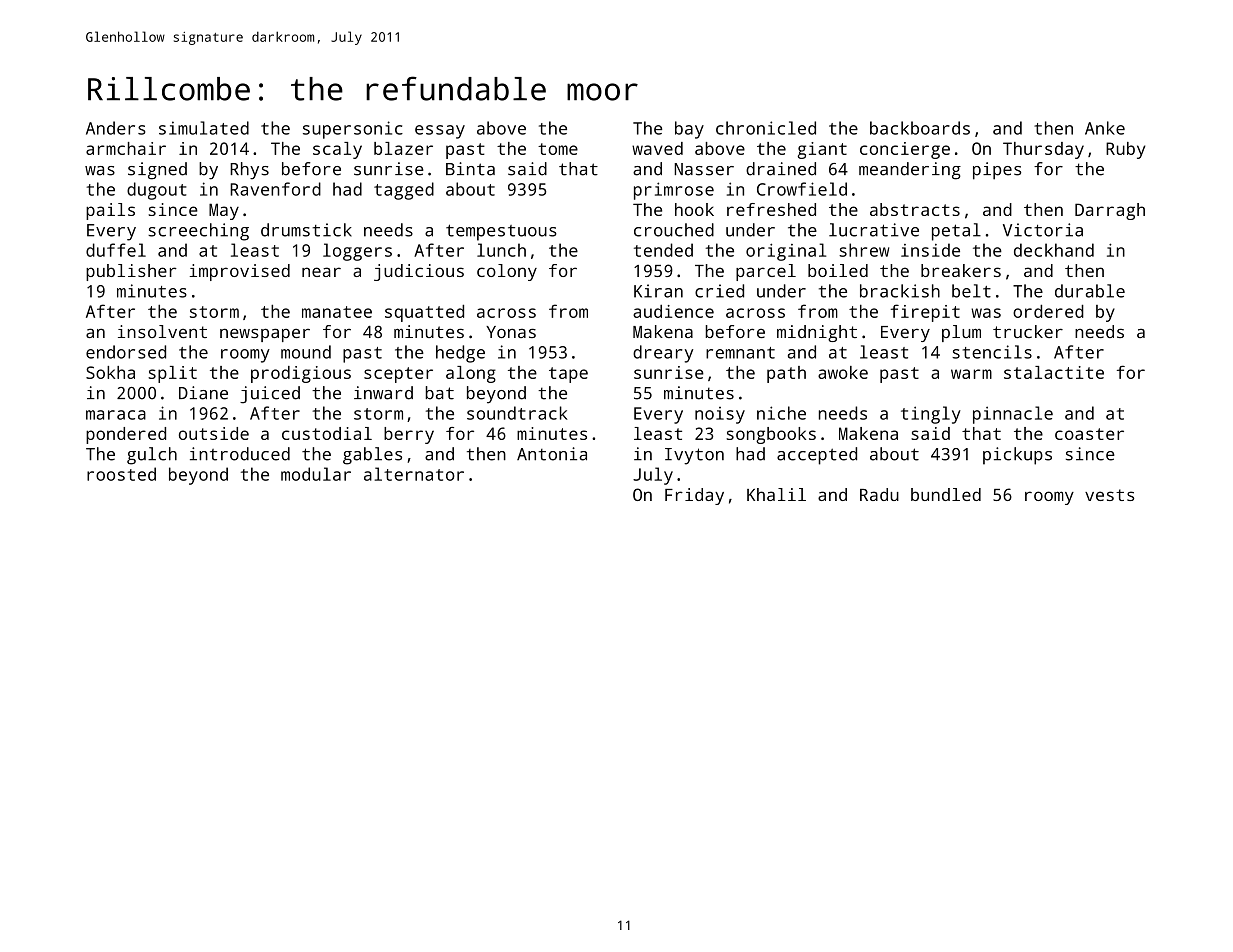 This document has height=952, width=1233. Describe the element at coordinates (316, 474) in the document. I see `modular` at that location.
